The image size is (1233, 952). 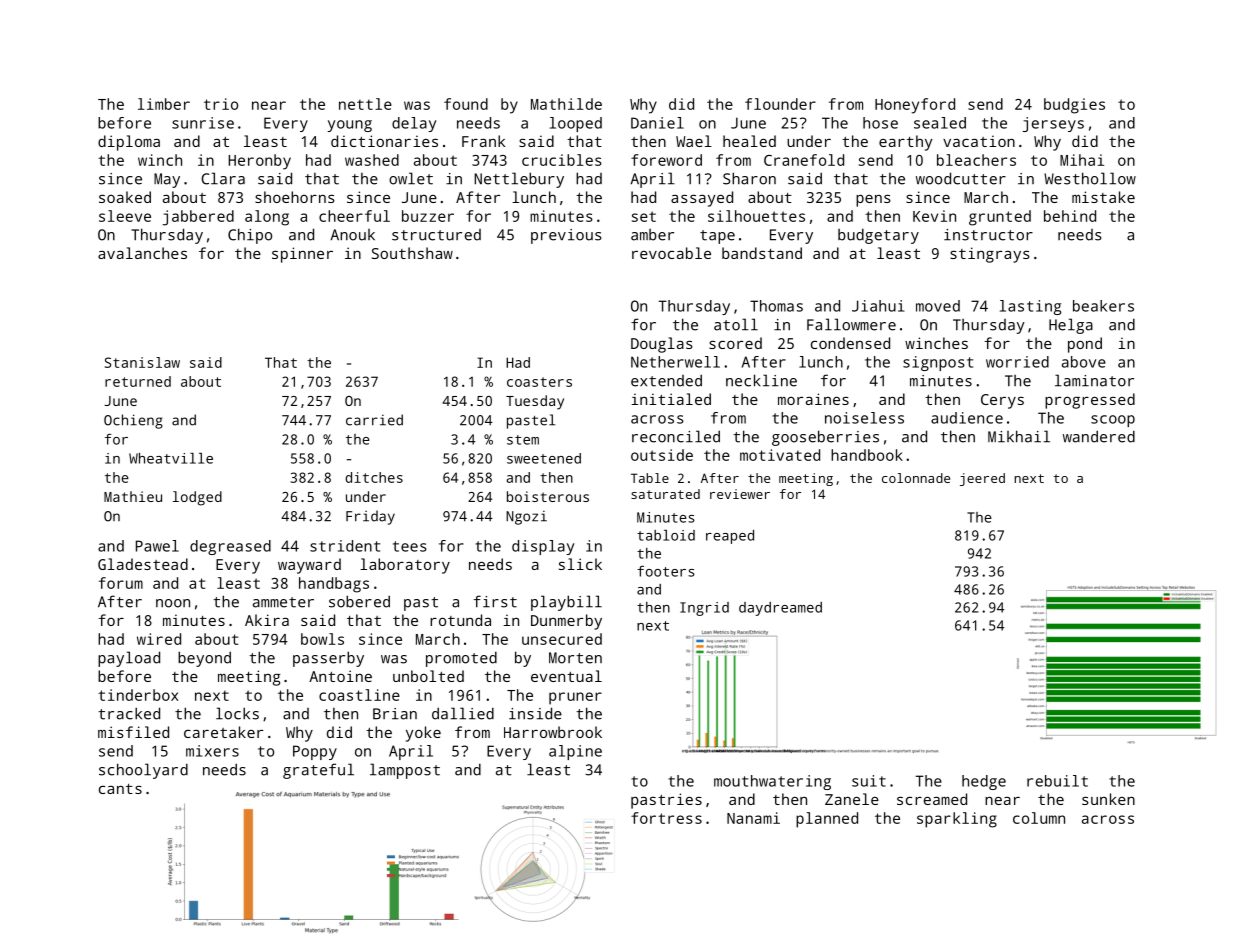 I want to click on returned, so click(x=138, y=381).
